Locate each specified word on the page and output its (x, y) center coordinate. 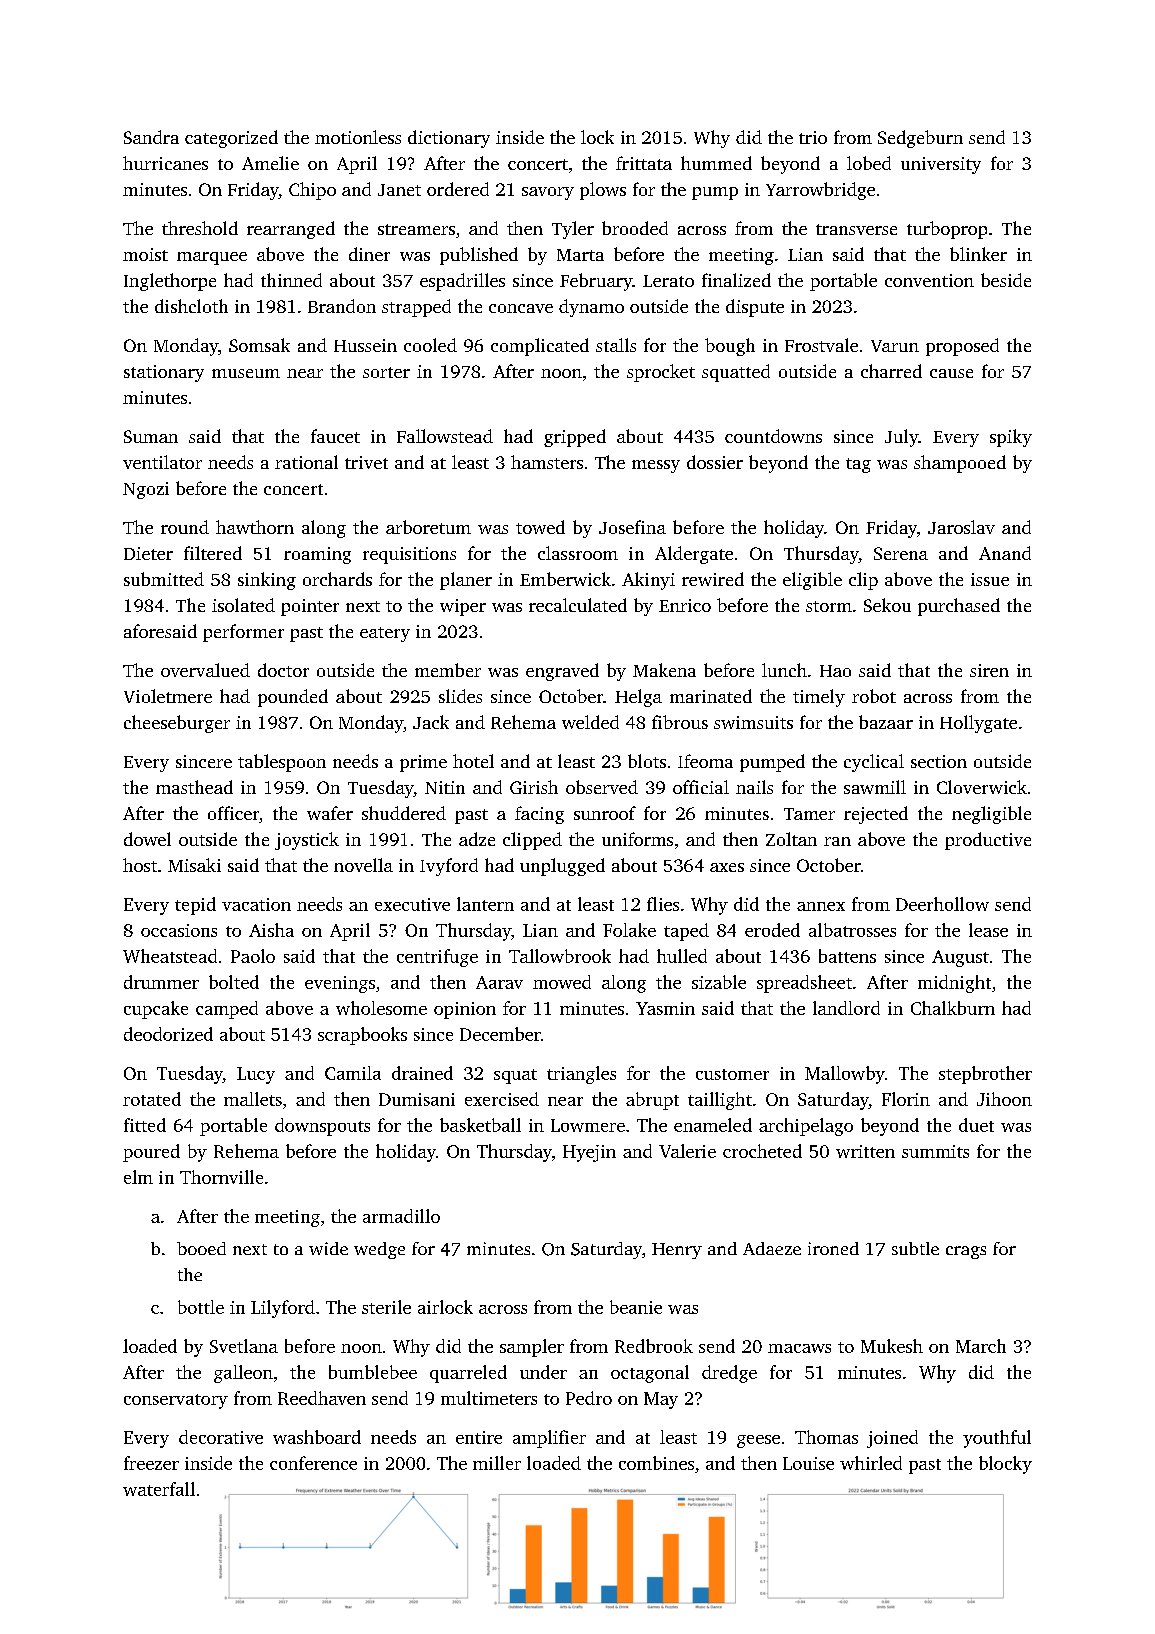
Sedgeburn (920, 139)
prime (423, 763)
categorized (231, 139)
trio (813, 137)
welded (590, 722)
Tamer (809, 814)
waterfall (159, 1489)
